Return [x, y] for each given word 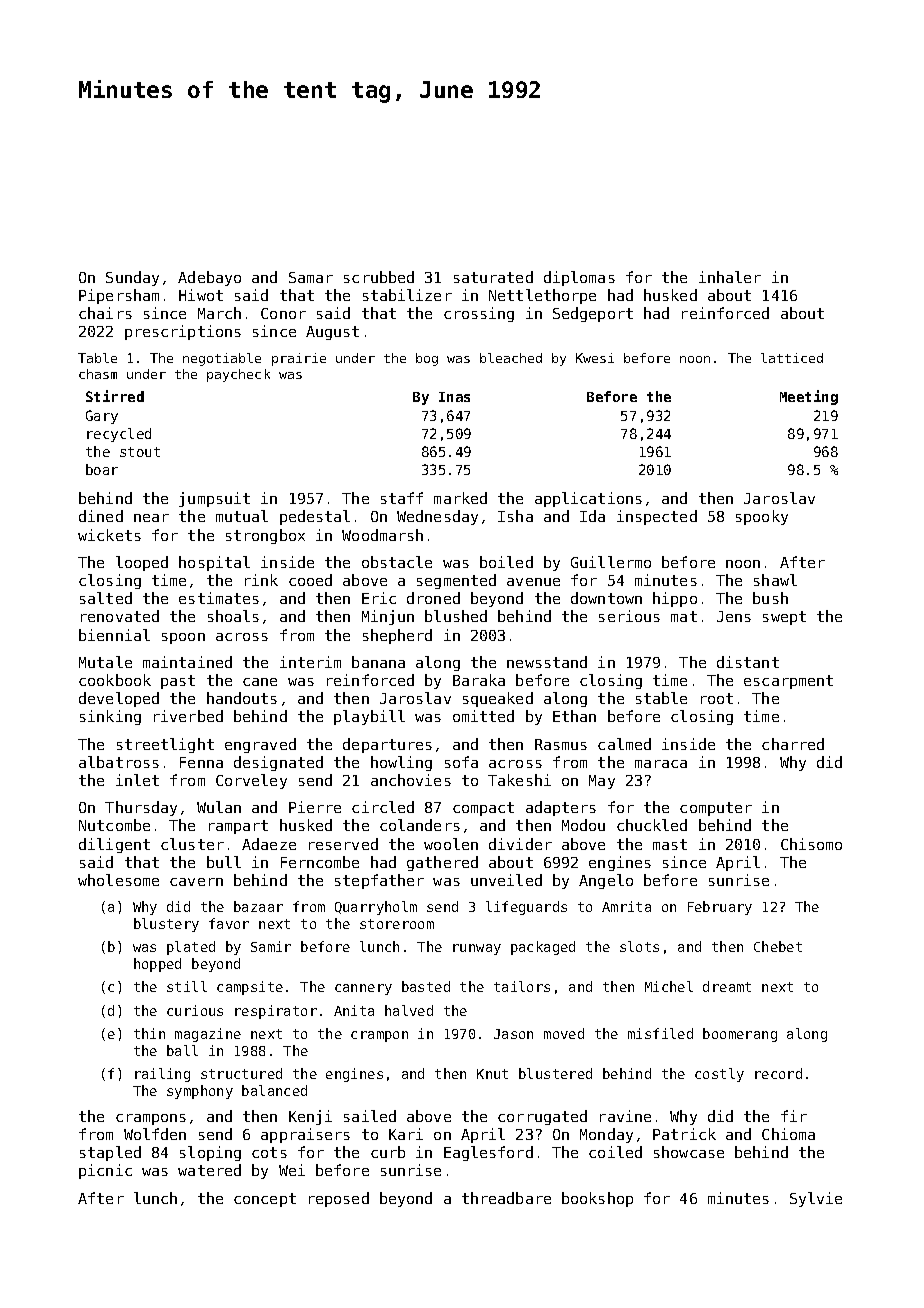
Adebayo [209, 278]
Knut [492, 1074]
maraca [661, 764]
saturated [493, 277]
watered [209, 1170]
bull [224, 862]
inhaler [730, 277]
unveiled [506, 880]
